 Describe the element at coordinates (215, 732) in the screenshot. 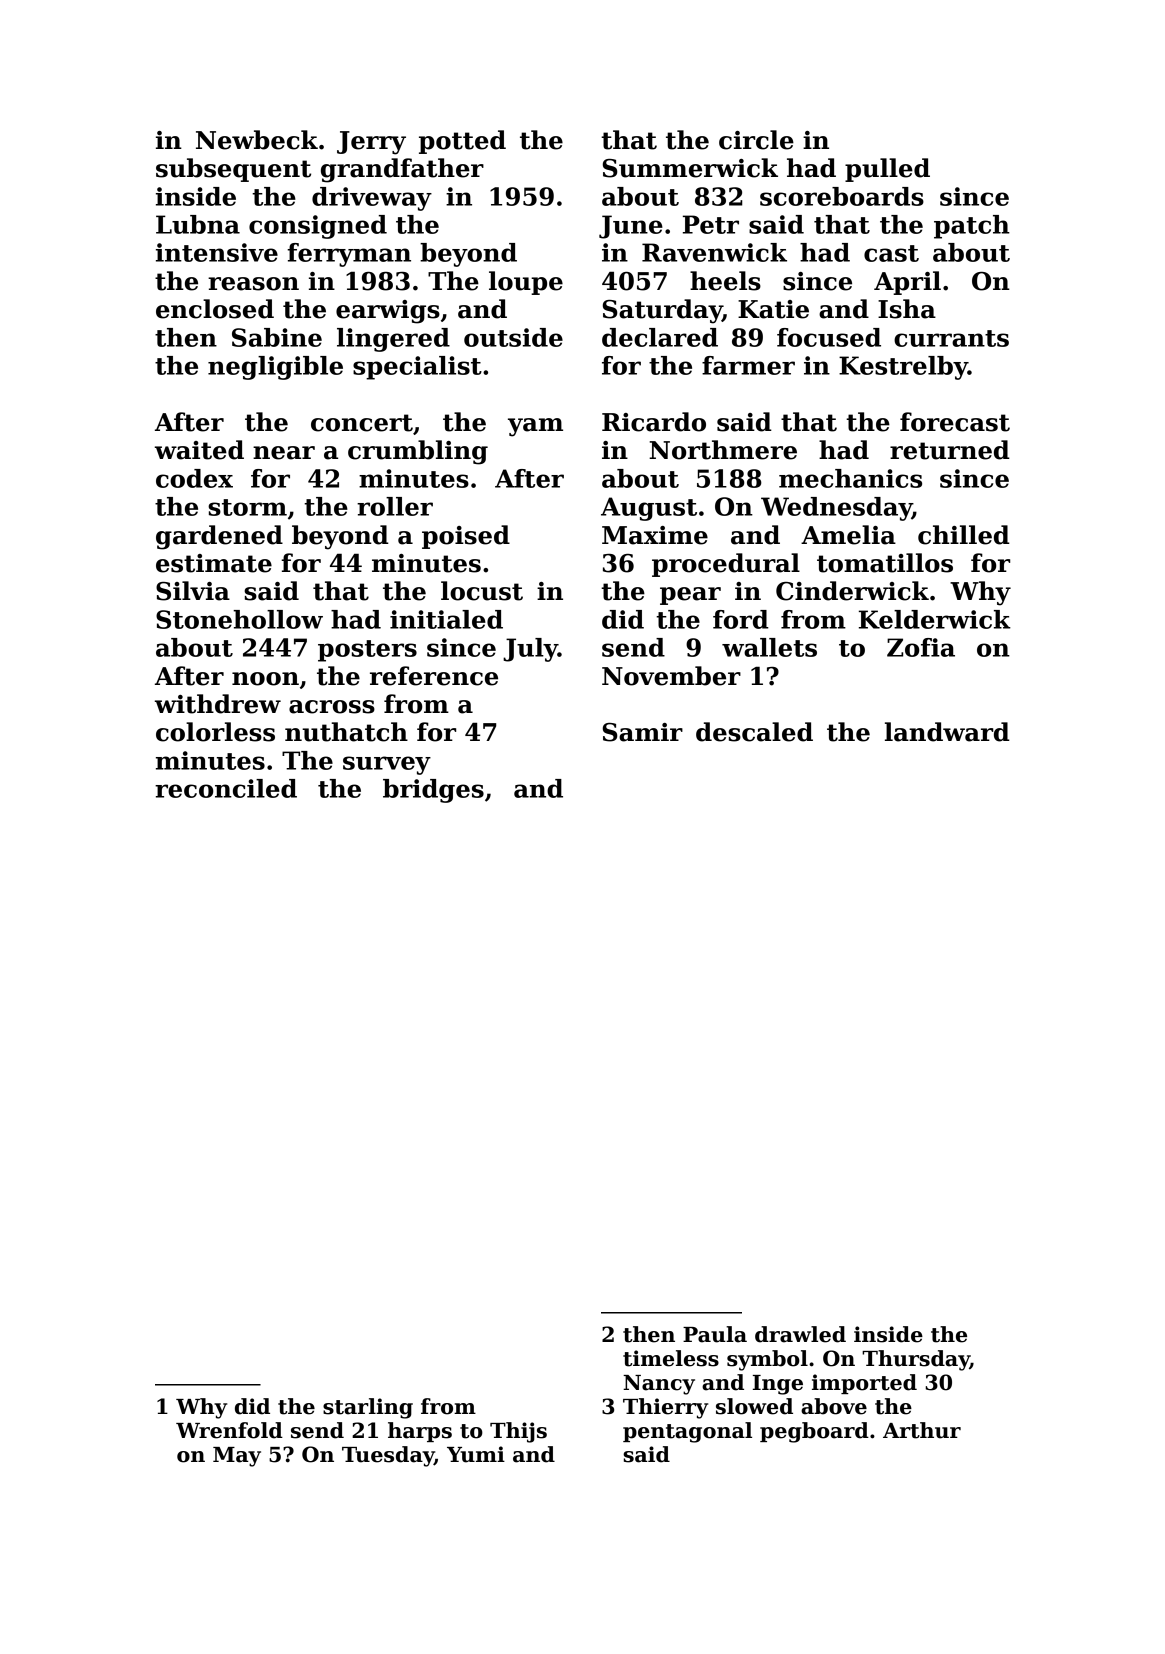

I see `colorless` at that location.
